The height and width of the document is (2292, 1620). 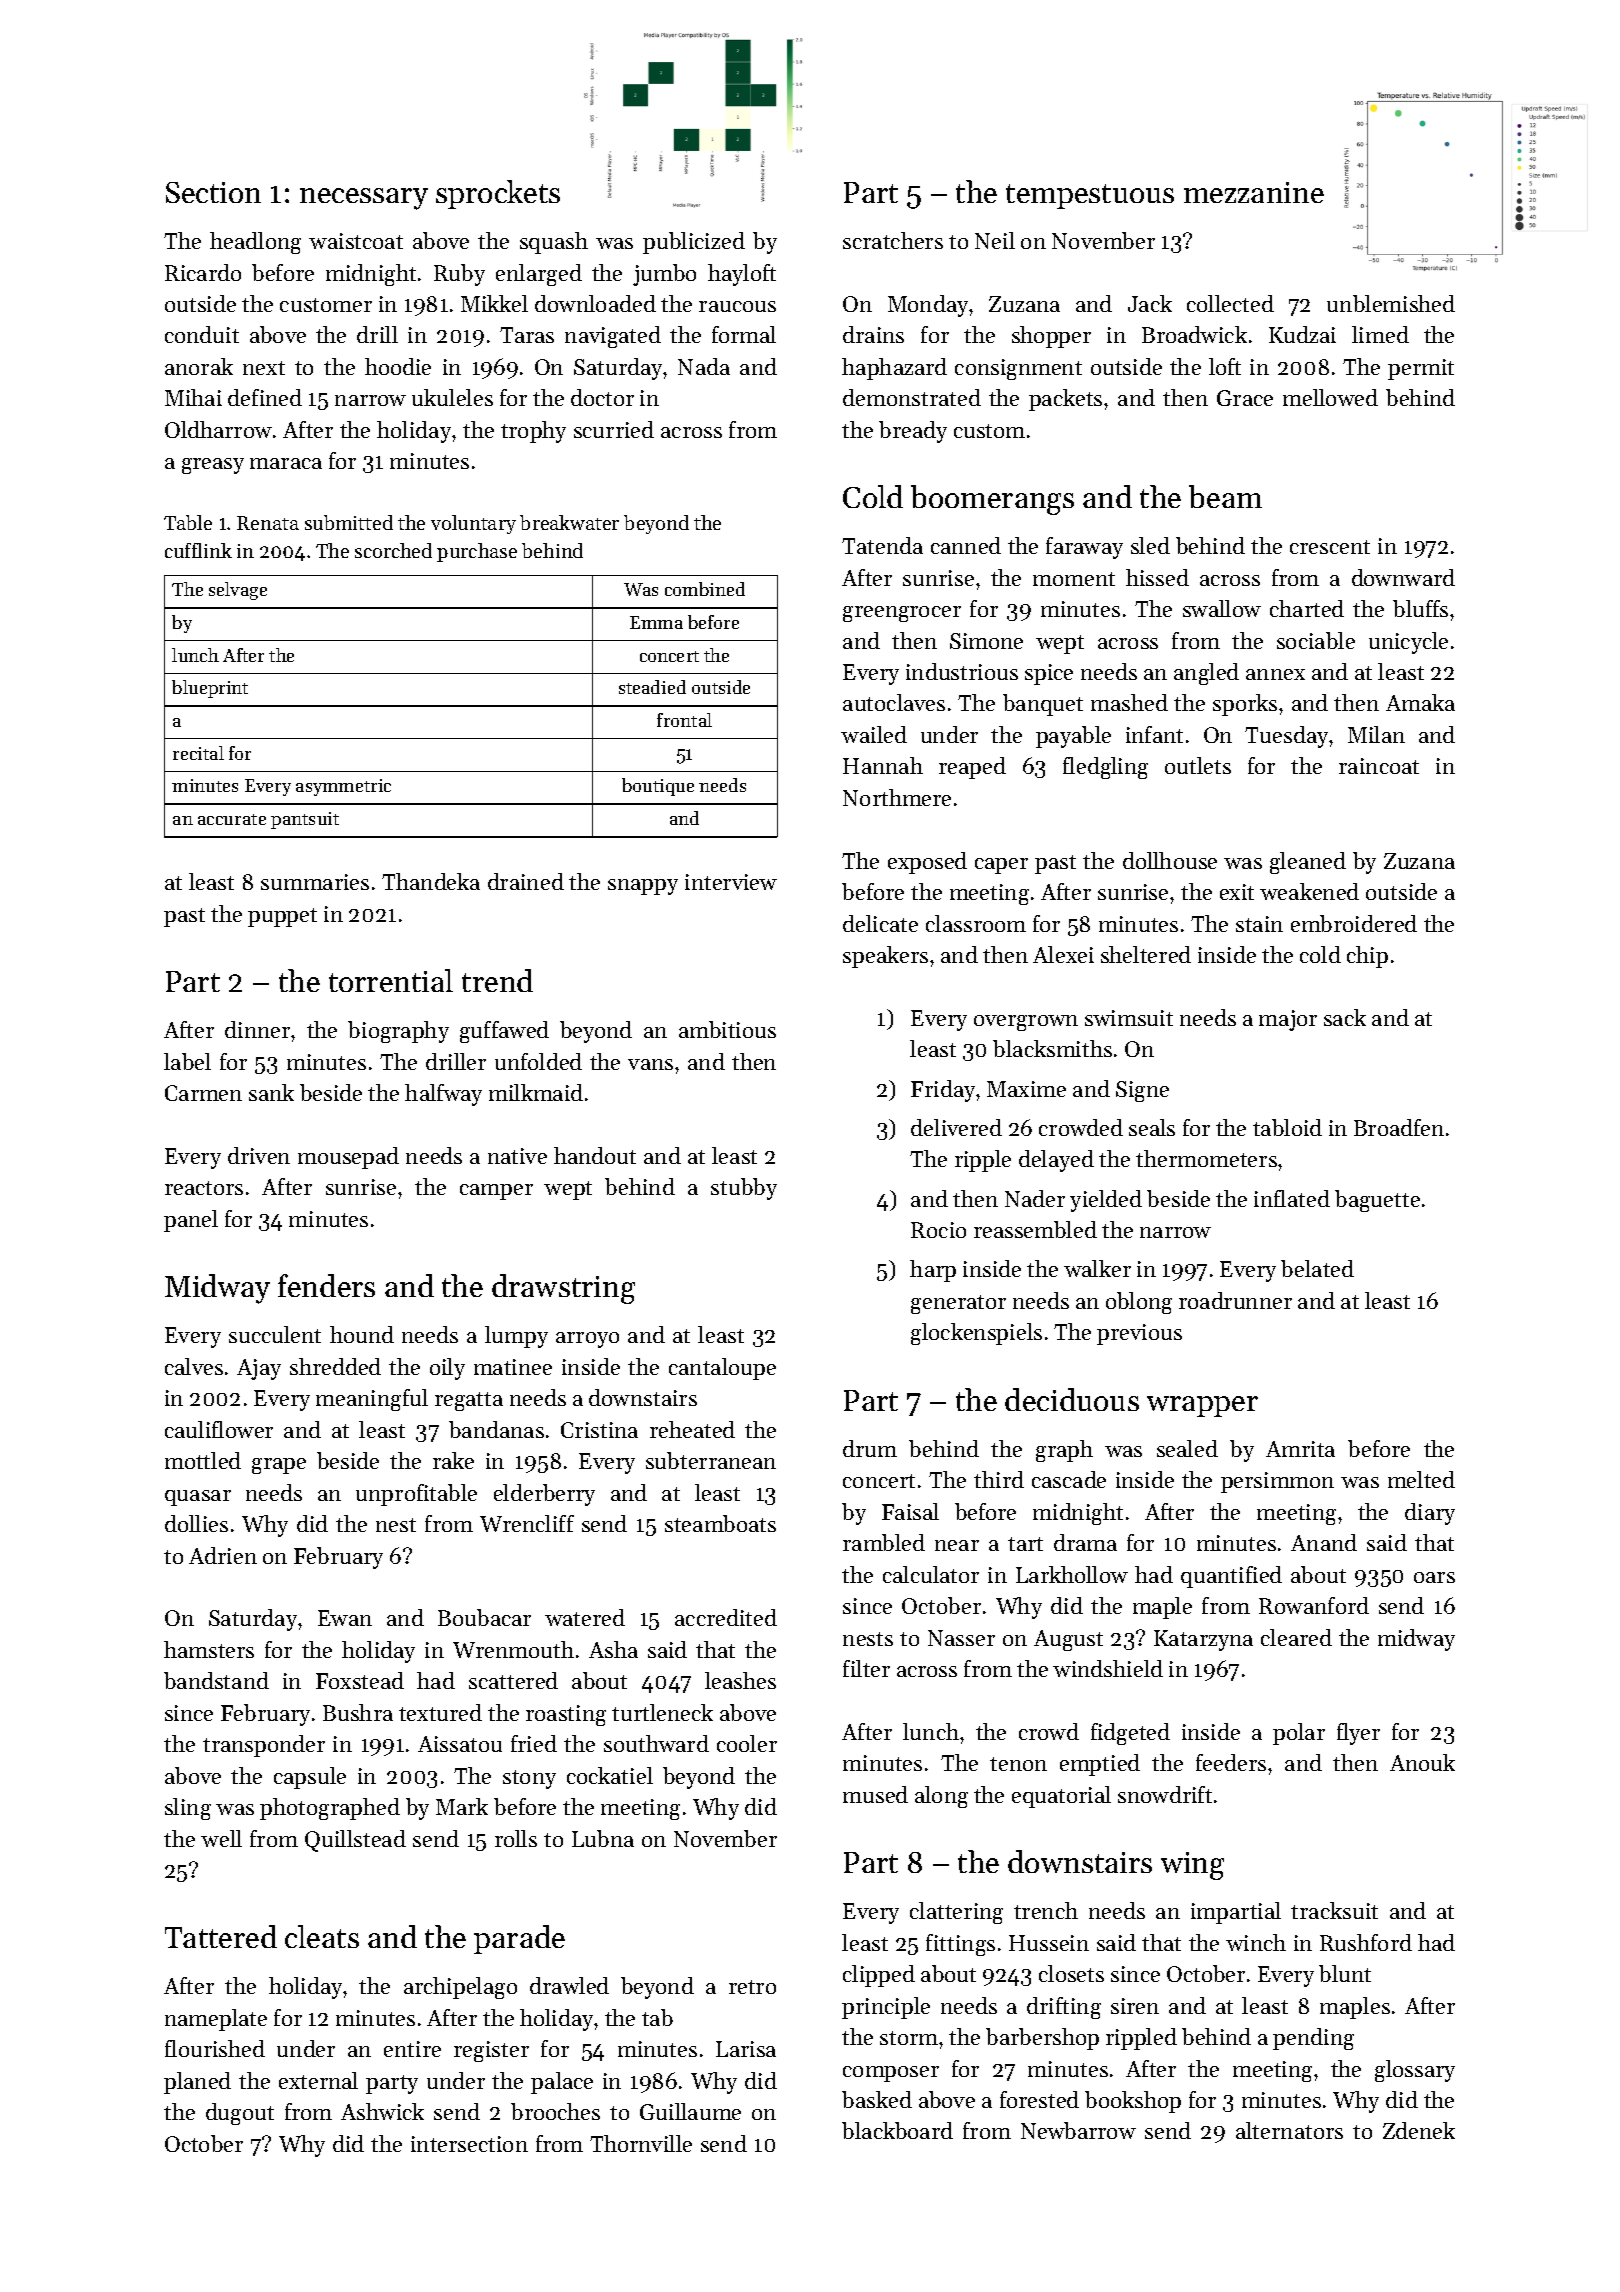 I want to click on voluntary, so click(x=473, y=524).
